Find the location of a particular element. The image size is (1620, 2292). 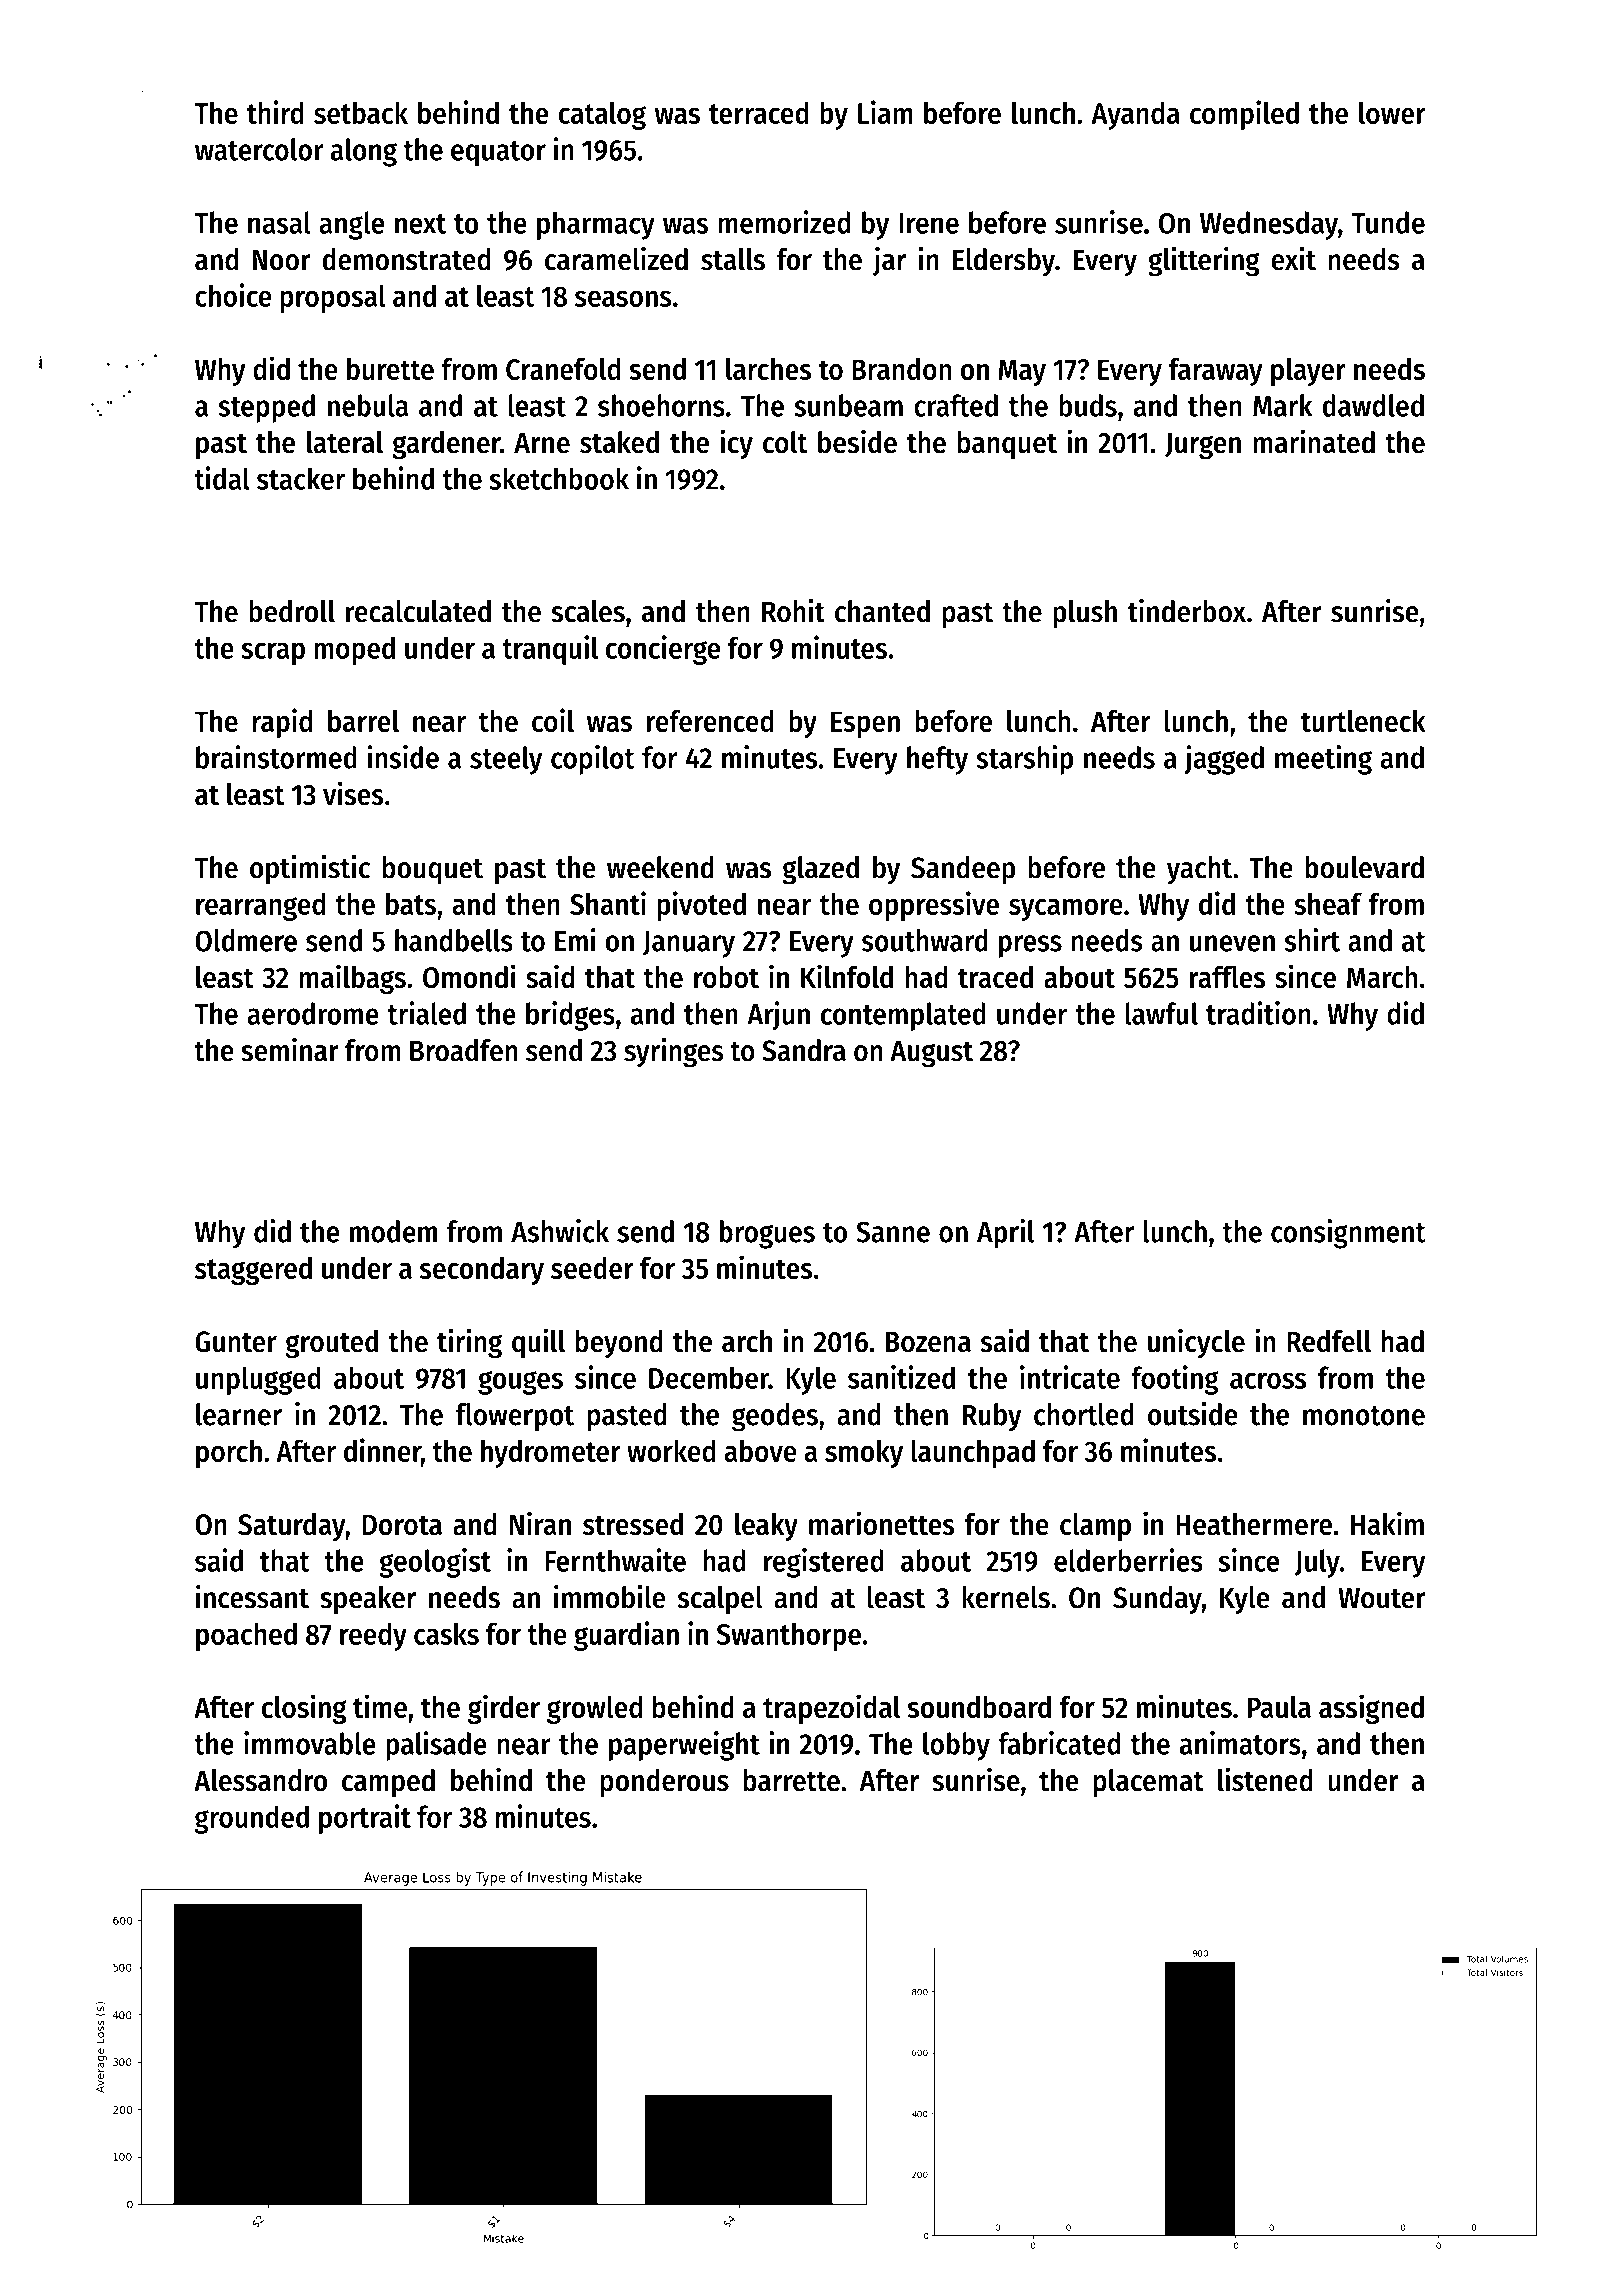

compiled is located at coordinates (1244, 115).
